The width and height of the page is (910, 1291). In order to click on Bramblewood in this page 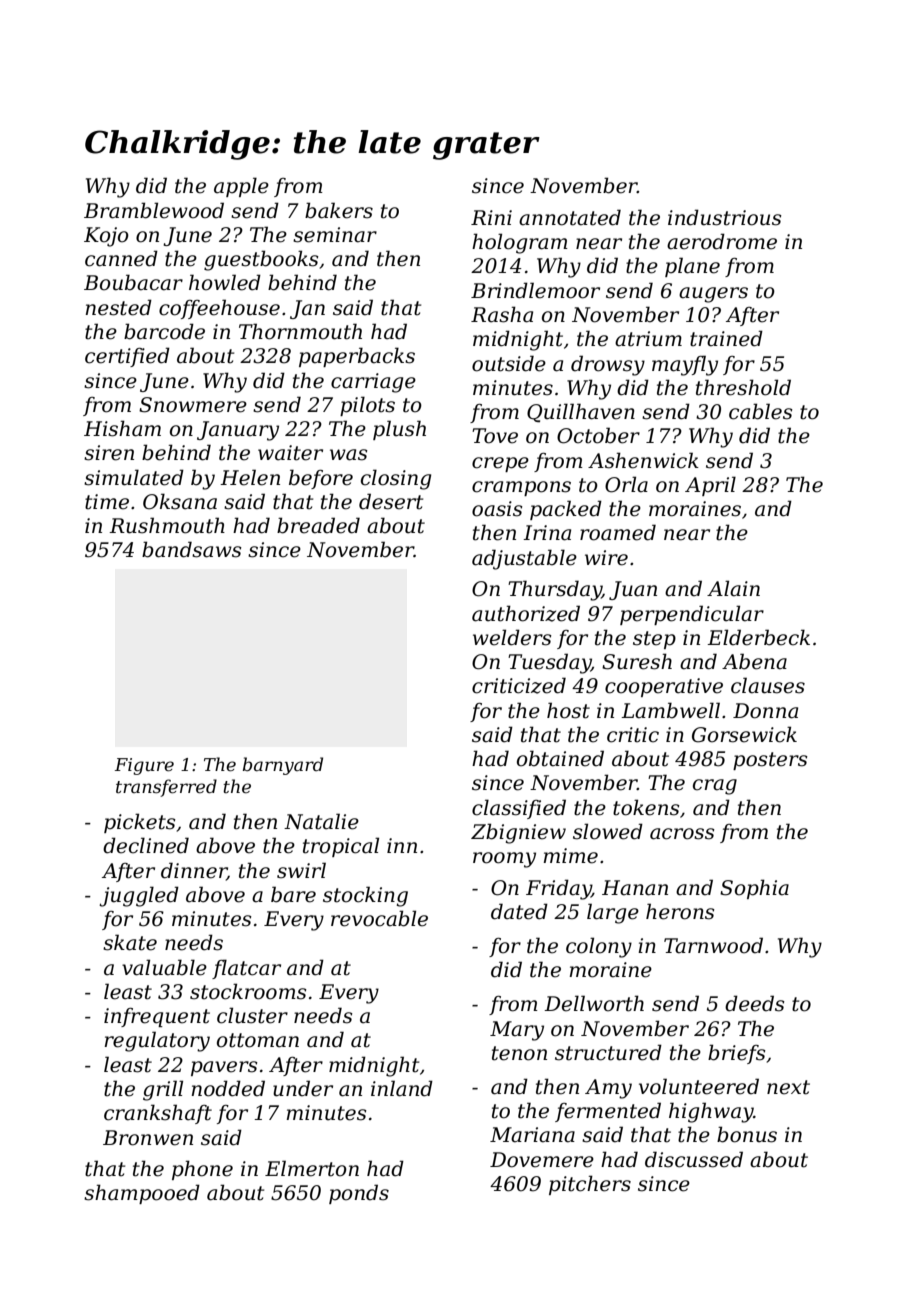, I will do `click(154, 210)`.
